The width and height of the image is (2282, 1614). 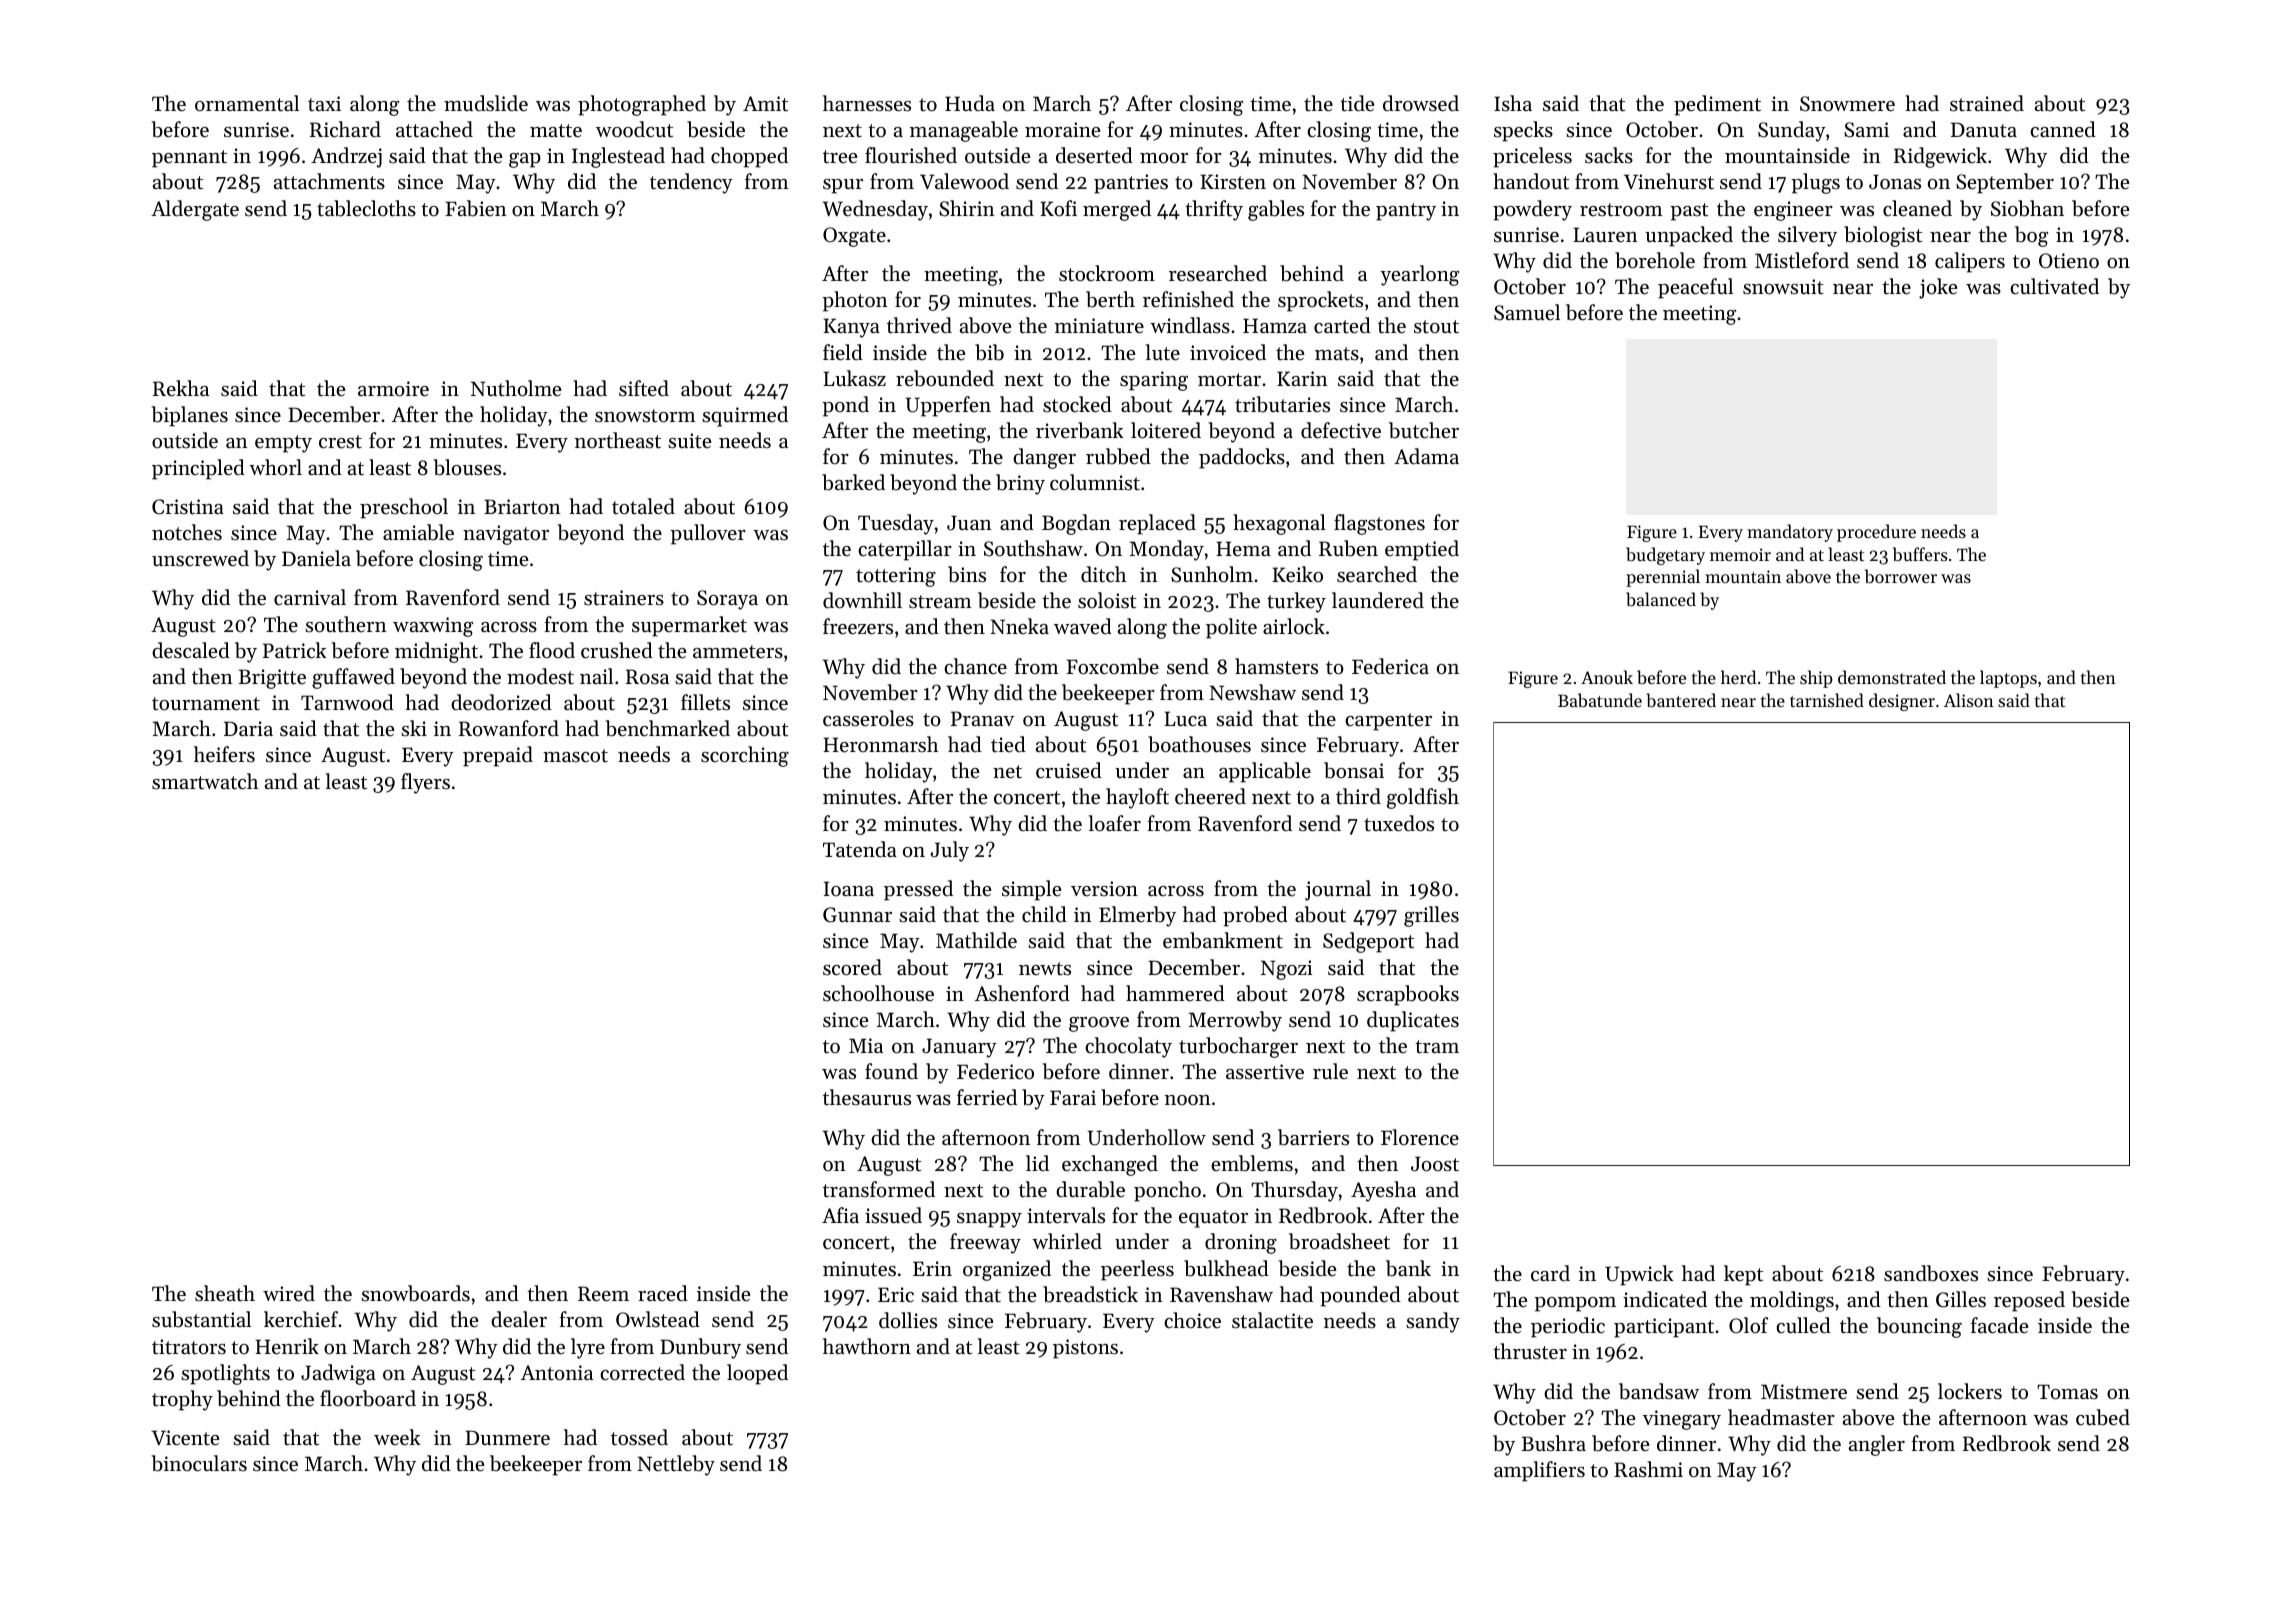 What do you see at coordinates (970, 103) in the image?
I see `Huda` at bounding box center [970, 103].
